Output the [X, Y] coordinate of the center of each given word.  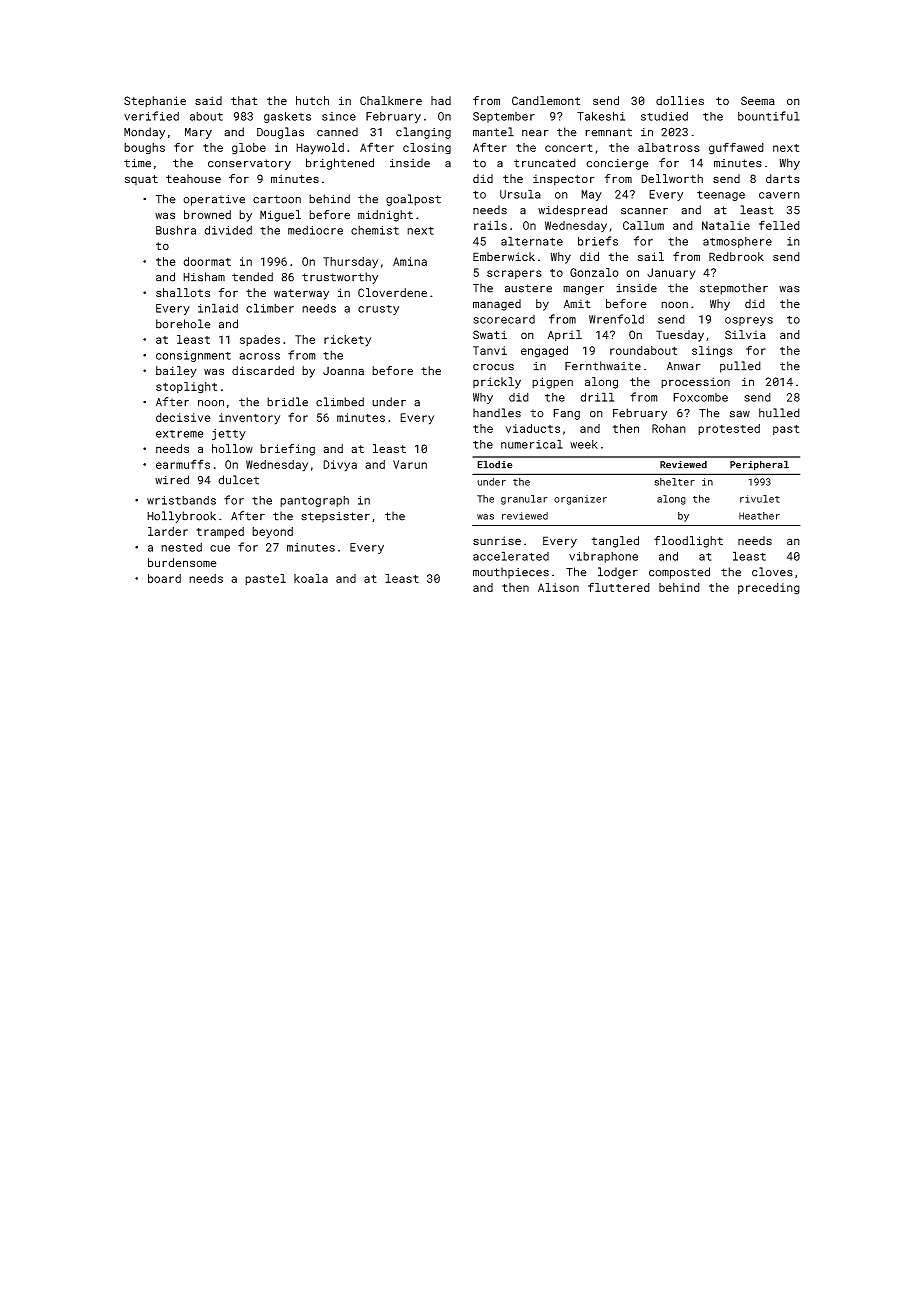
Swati [490, 334]
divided [228, 230]
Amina [410, 261]
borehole [183, 324]
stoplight [186, 388]
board [164, 578]
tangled [615, 542]
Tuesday [680, 336]
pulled [740, 367]
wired [172, 480]
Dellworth [672, 178]
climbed [340, 402]
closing [427, 148]
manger [583, 290]
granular [524, 500]
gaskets [287, 117]
